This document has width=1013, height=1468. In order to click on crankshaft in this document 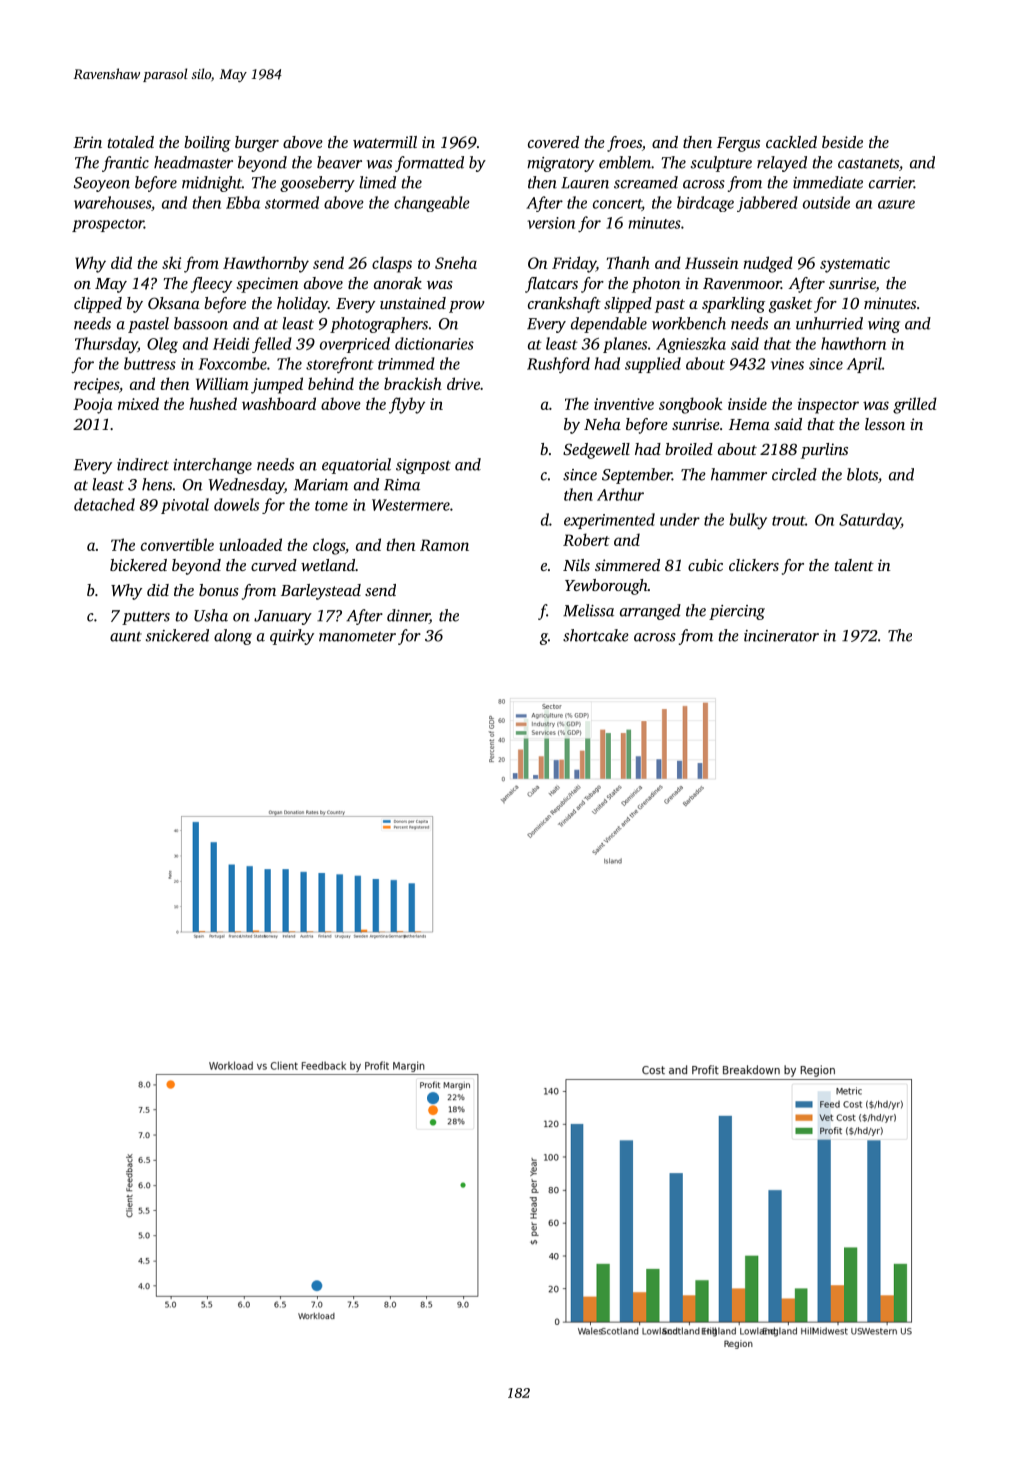, I will do `click(564, 305)`.
